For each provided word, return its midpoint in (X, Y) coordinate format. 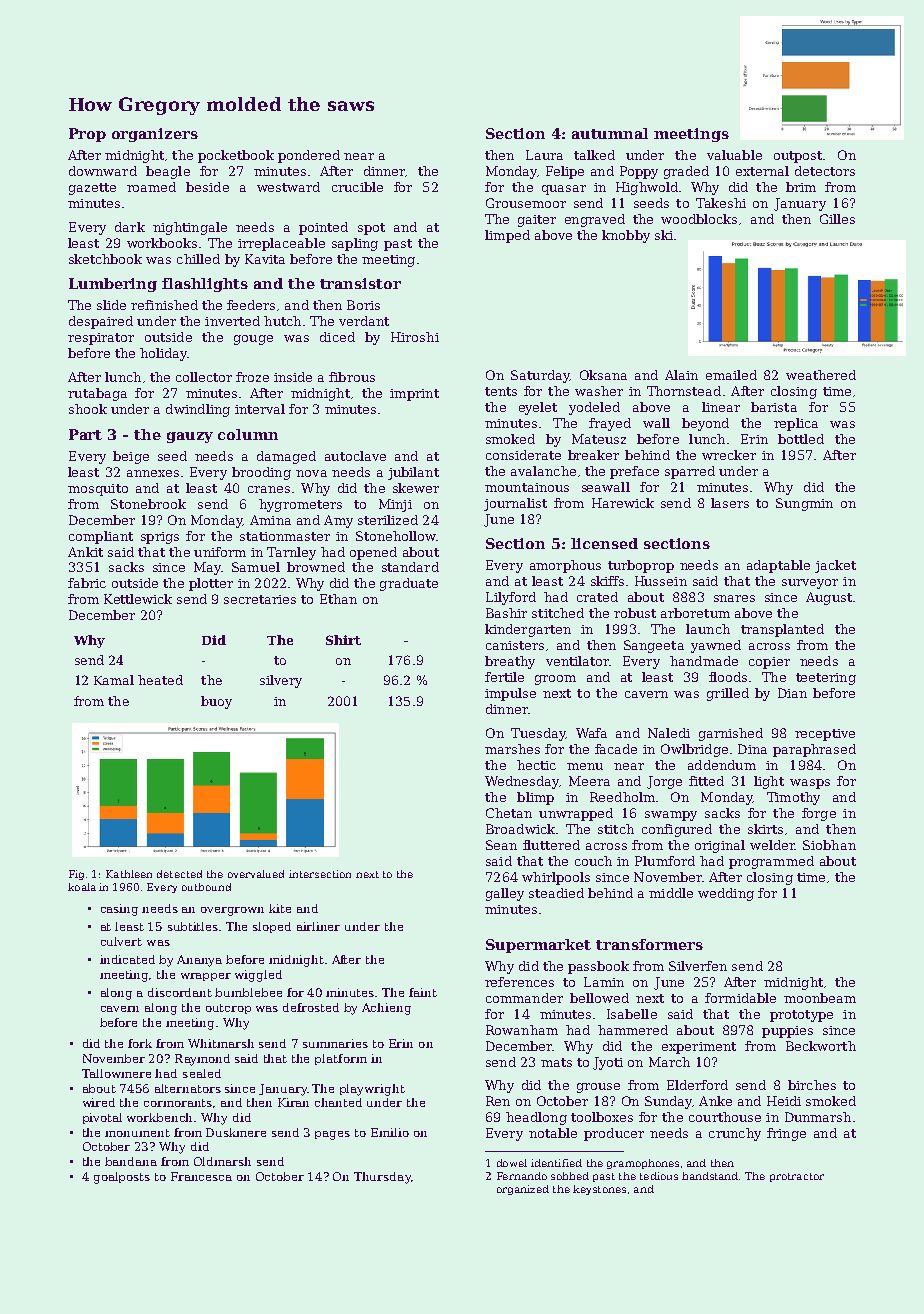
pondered (309, 156)
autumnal (610, 133)
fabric (87, 583)
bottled (801, 439)
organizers (155, 135)
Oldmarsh (222, 1161)
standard (410, 567)
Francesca (201, 1176)
